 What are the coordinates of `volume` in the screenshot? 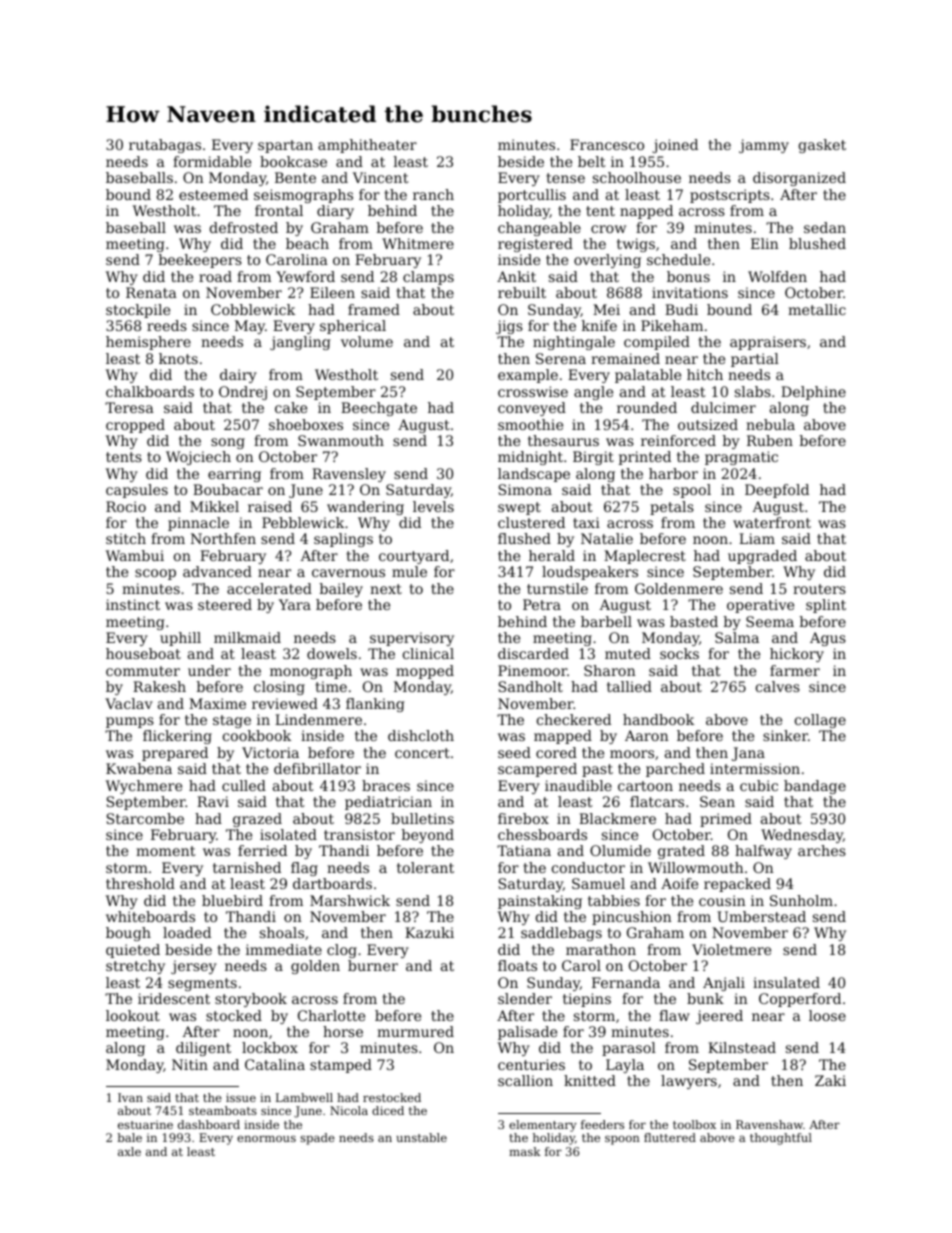 It's located at (367, 341).
